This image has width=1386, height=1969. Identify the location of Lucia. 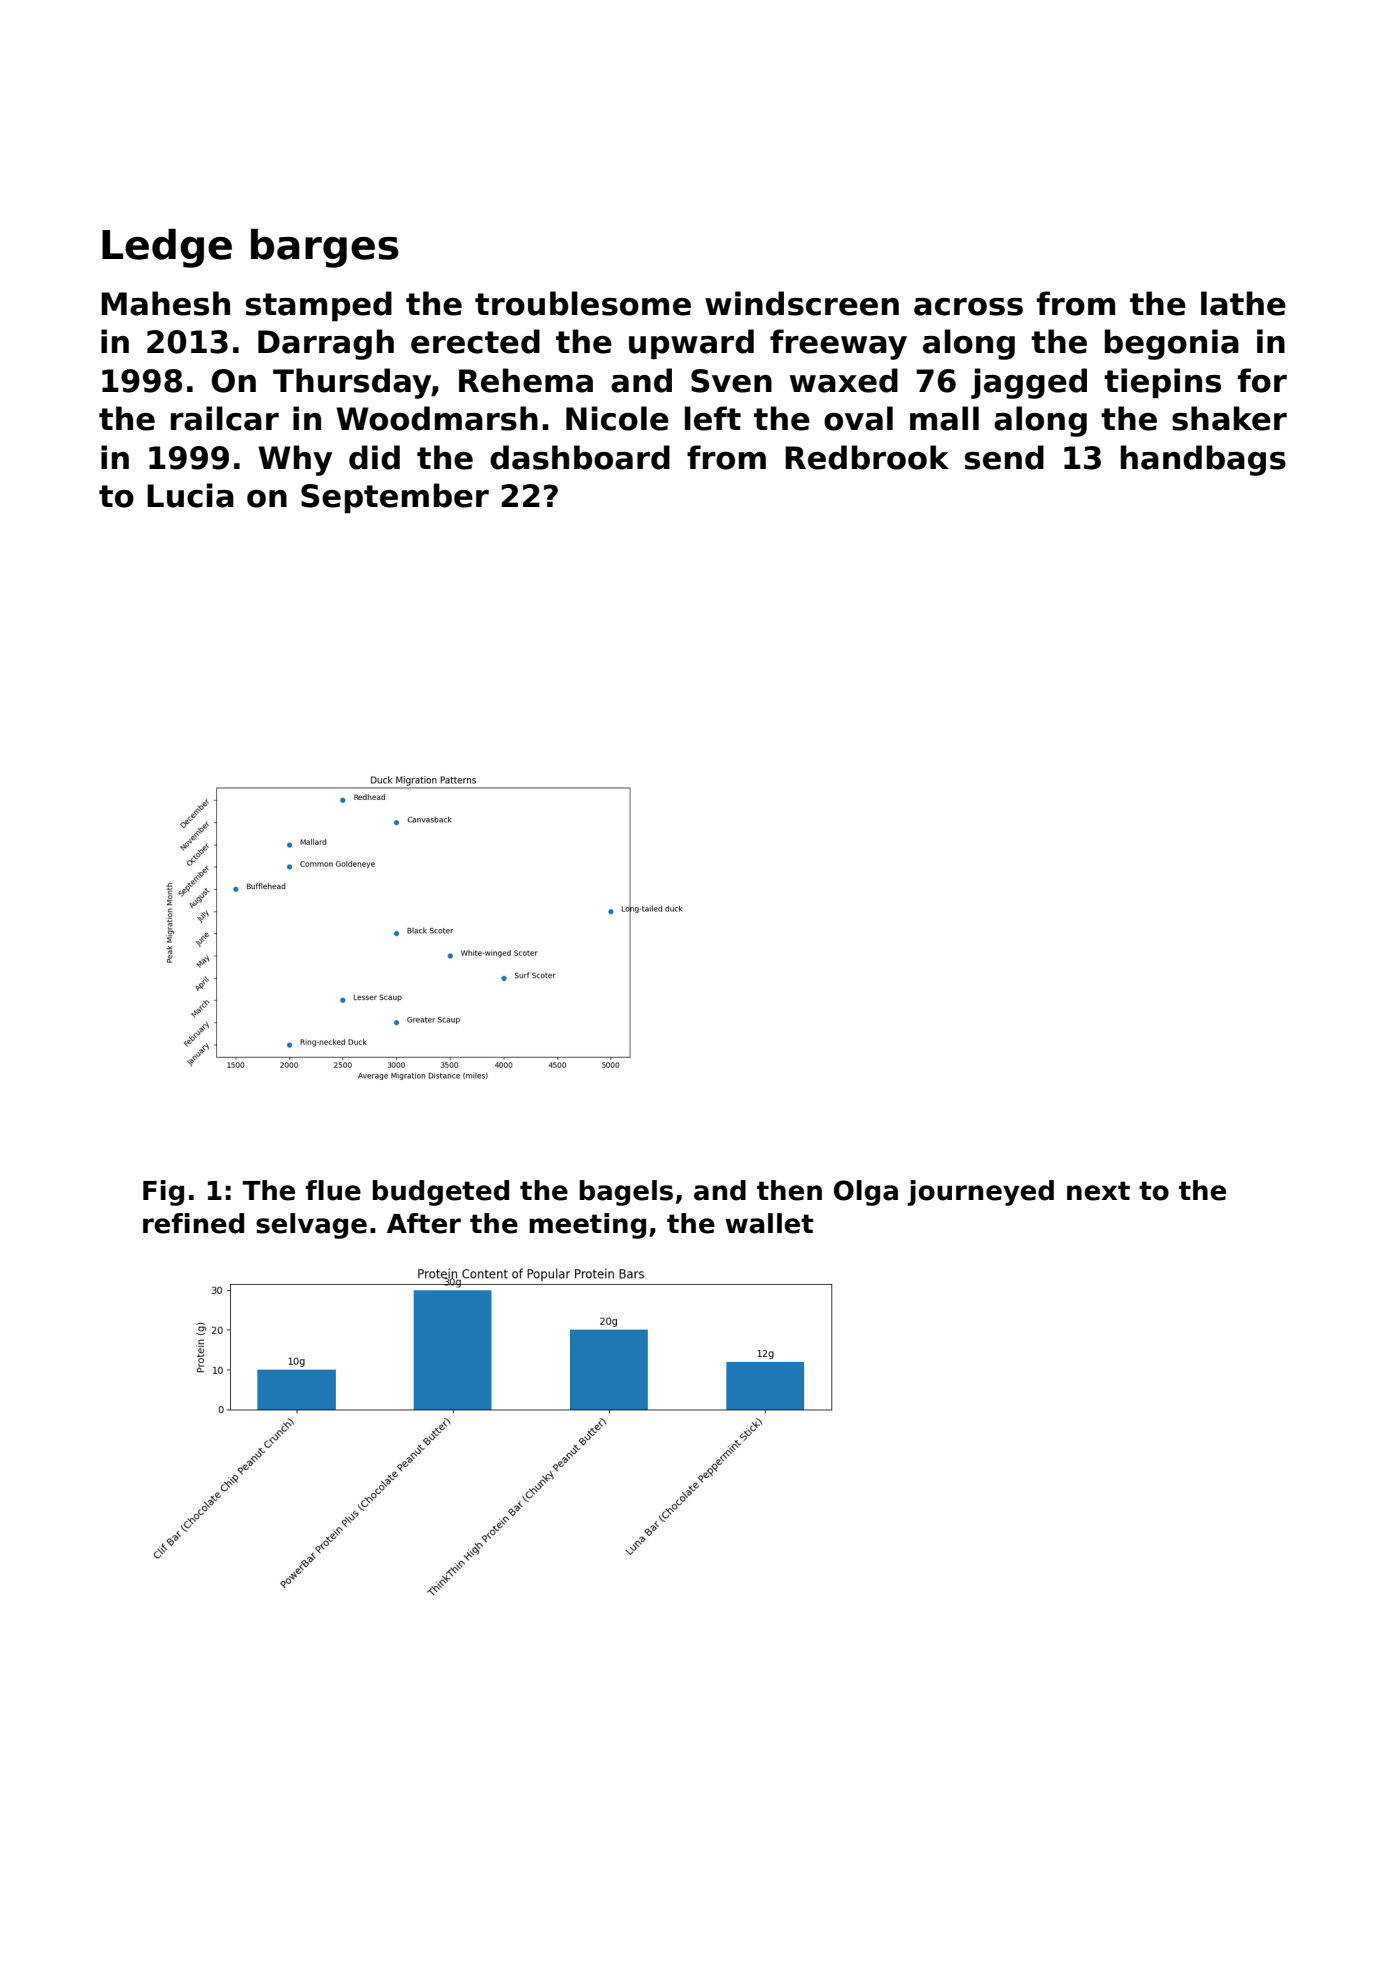
(190, 495).
